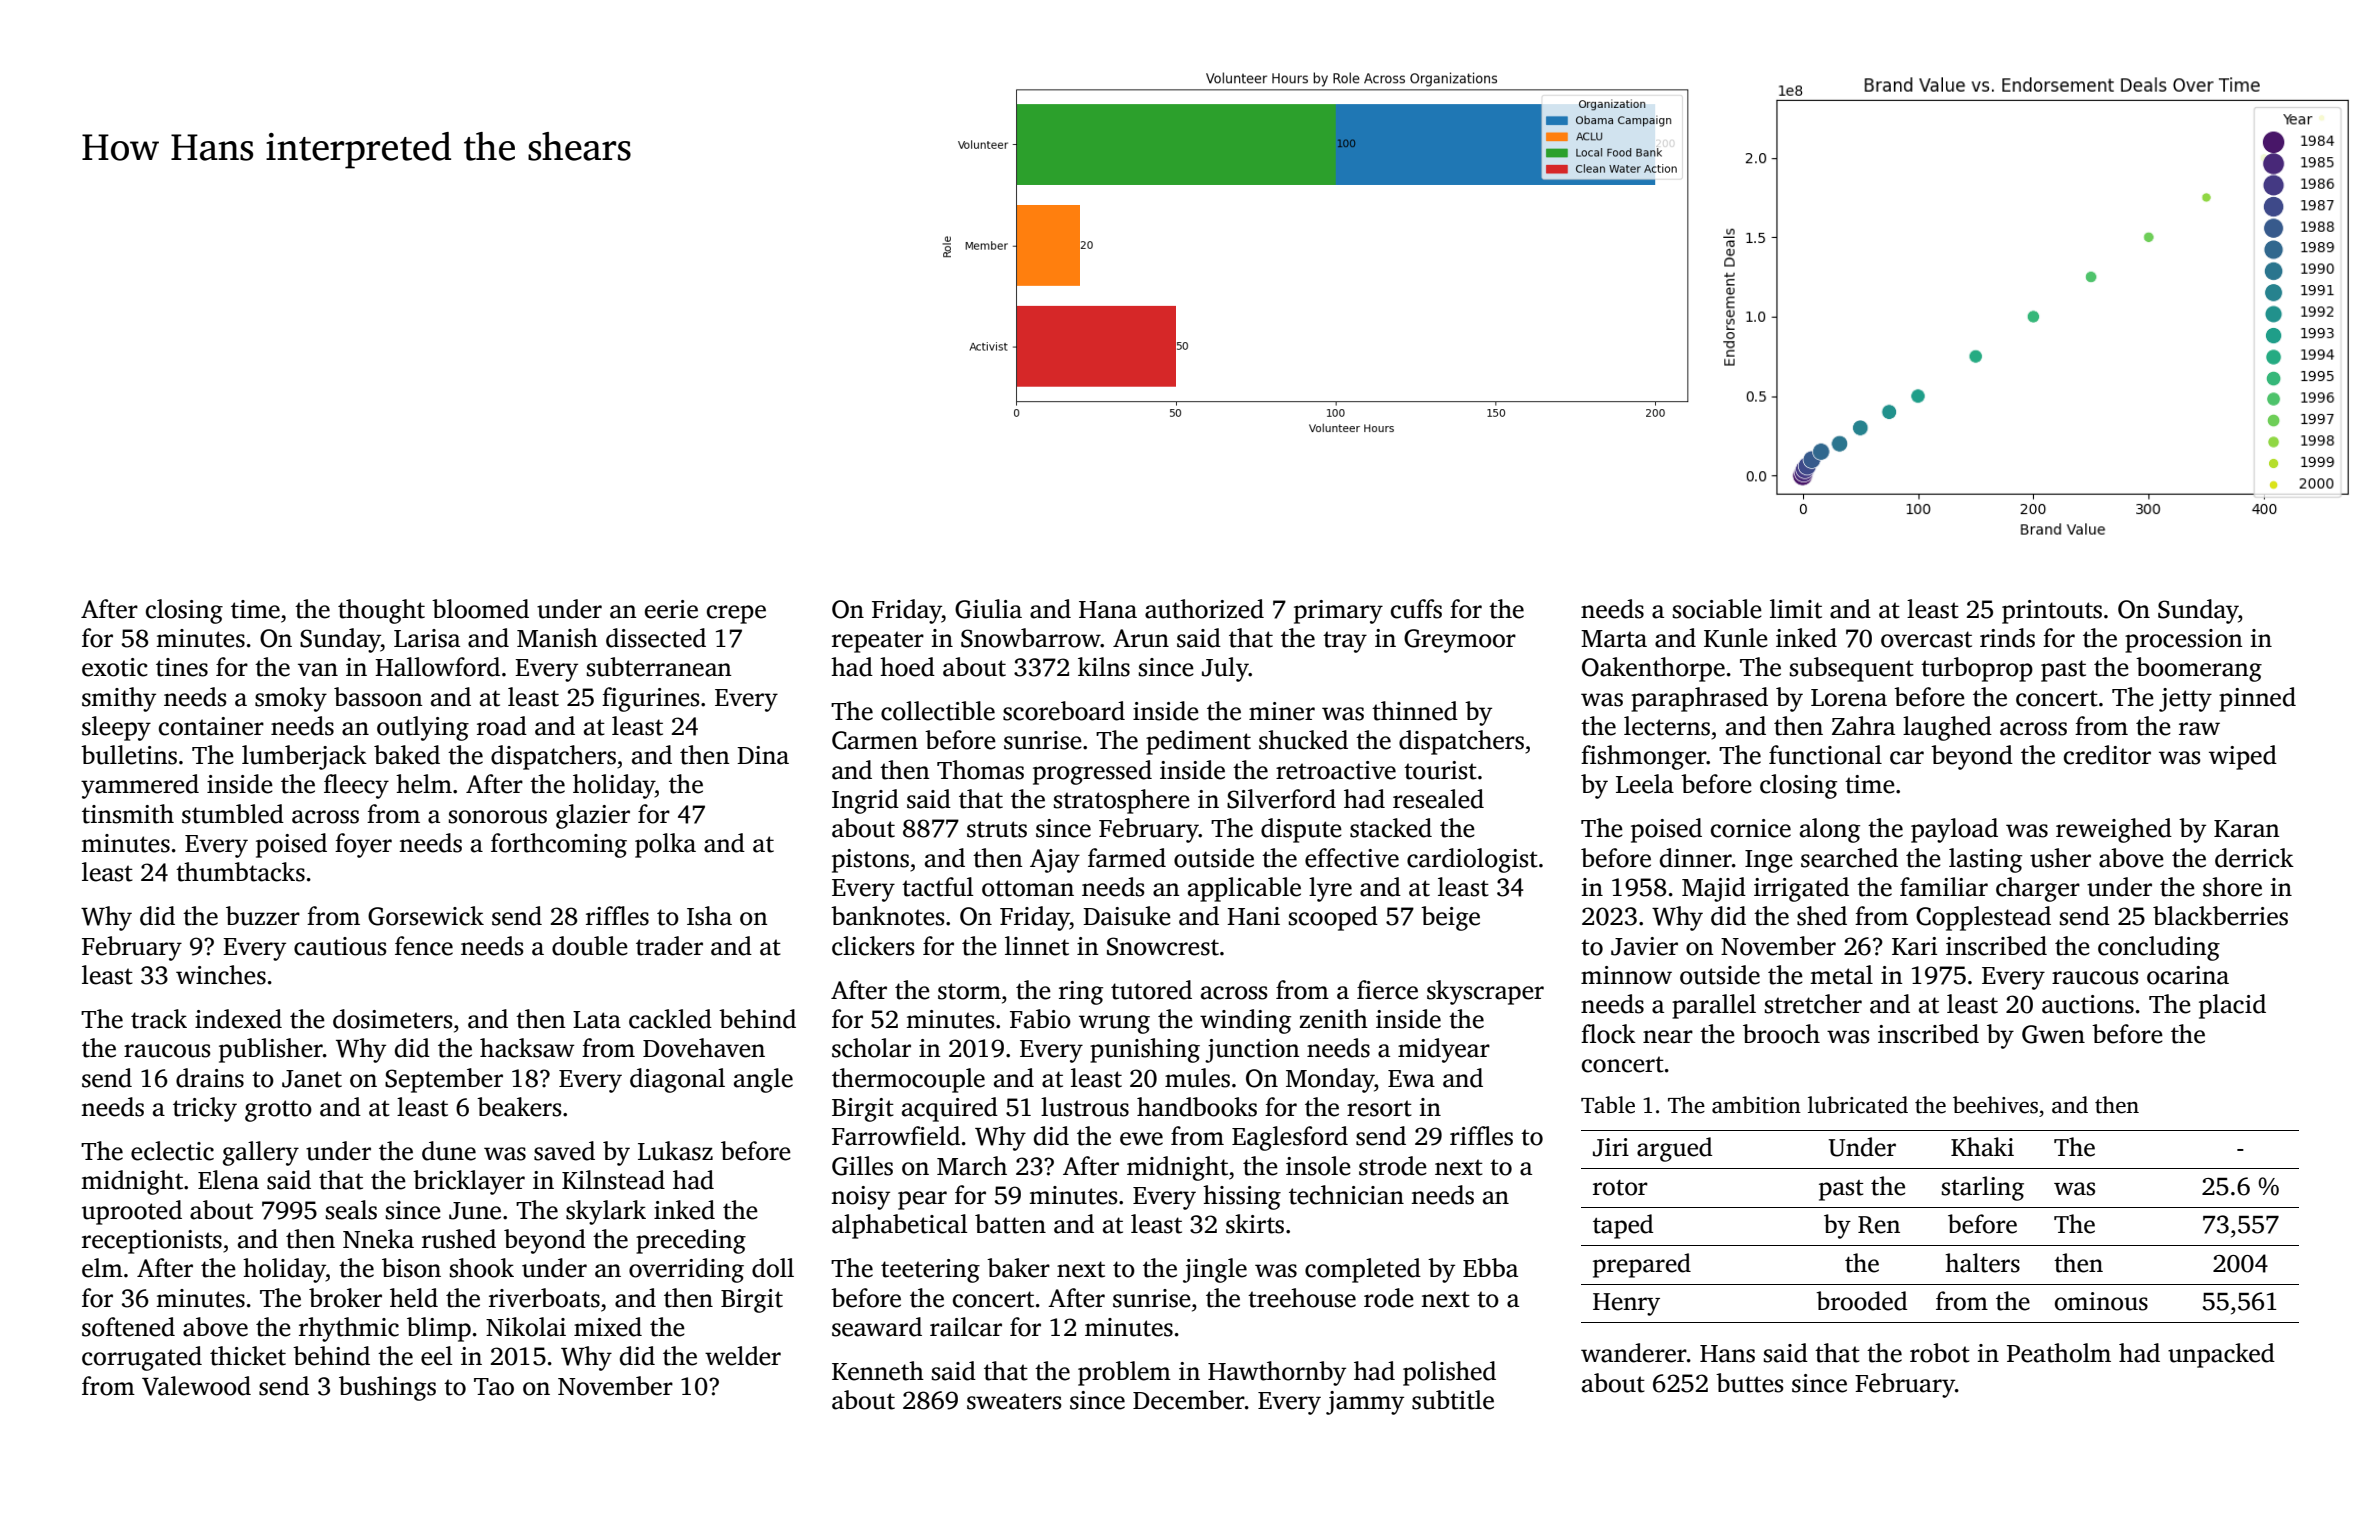 The height and width of the screenshot is (1540, 2380). I want to click on softened, so click(128, 1327).
